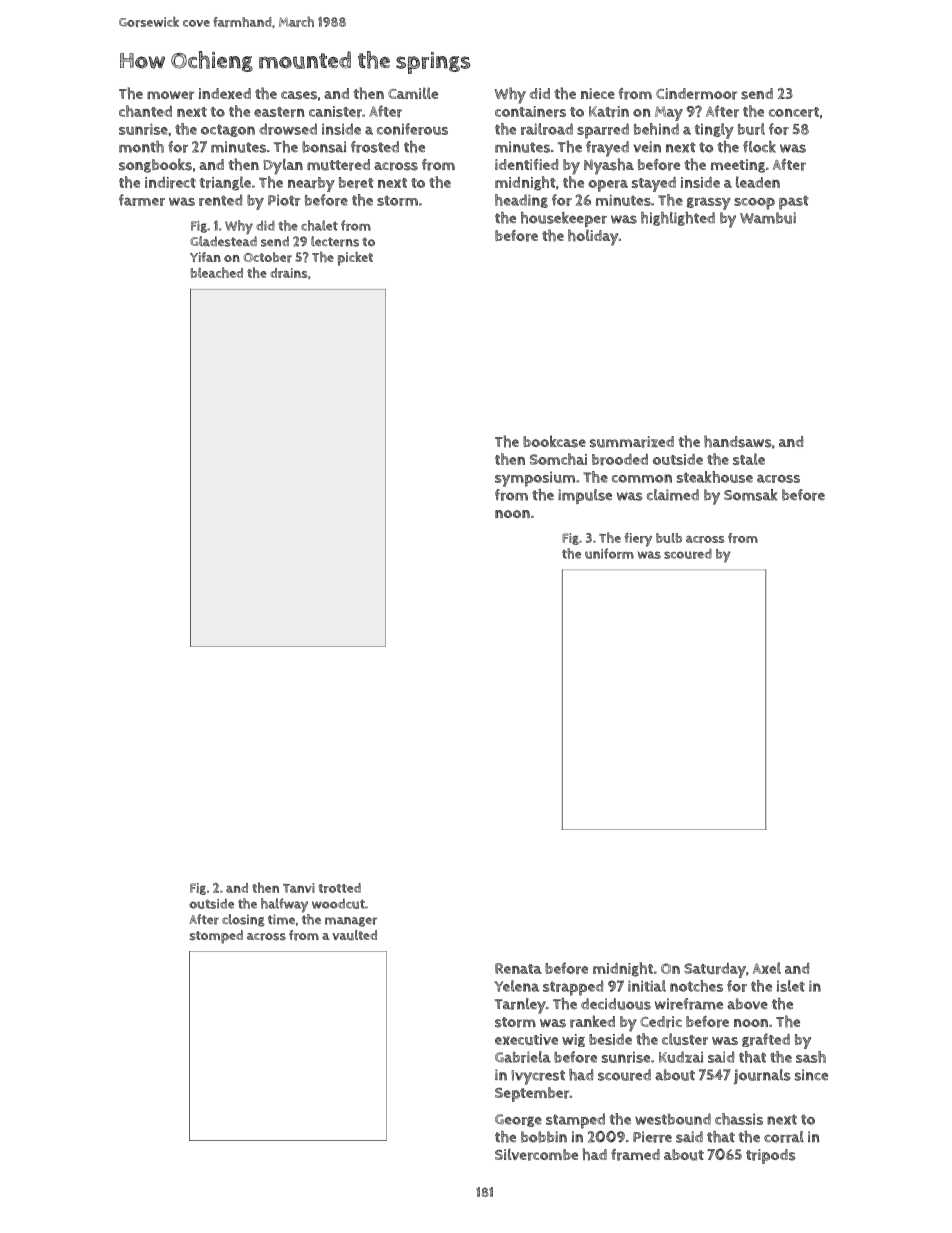 The height and width of the image is (1233, 952). I want to click on niece, so click(598, 93).
